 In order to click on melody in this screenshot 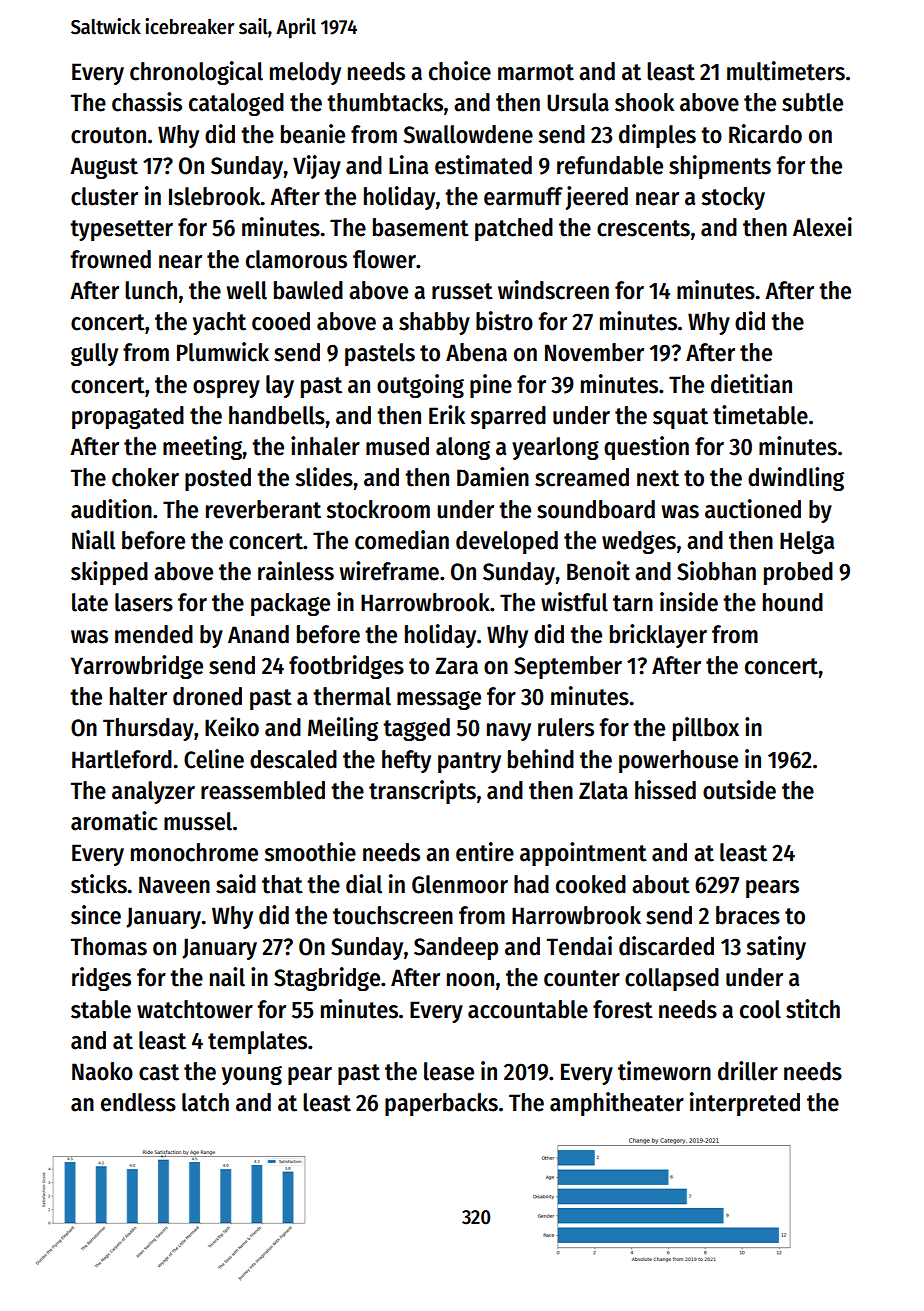, I will do `click(305, 73)`.
